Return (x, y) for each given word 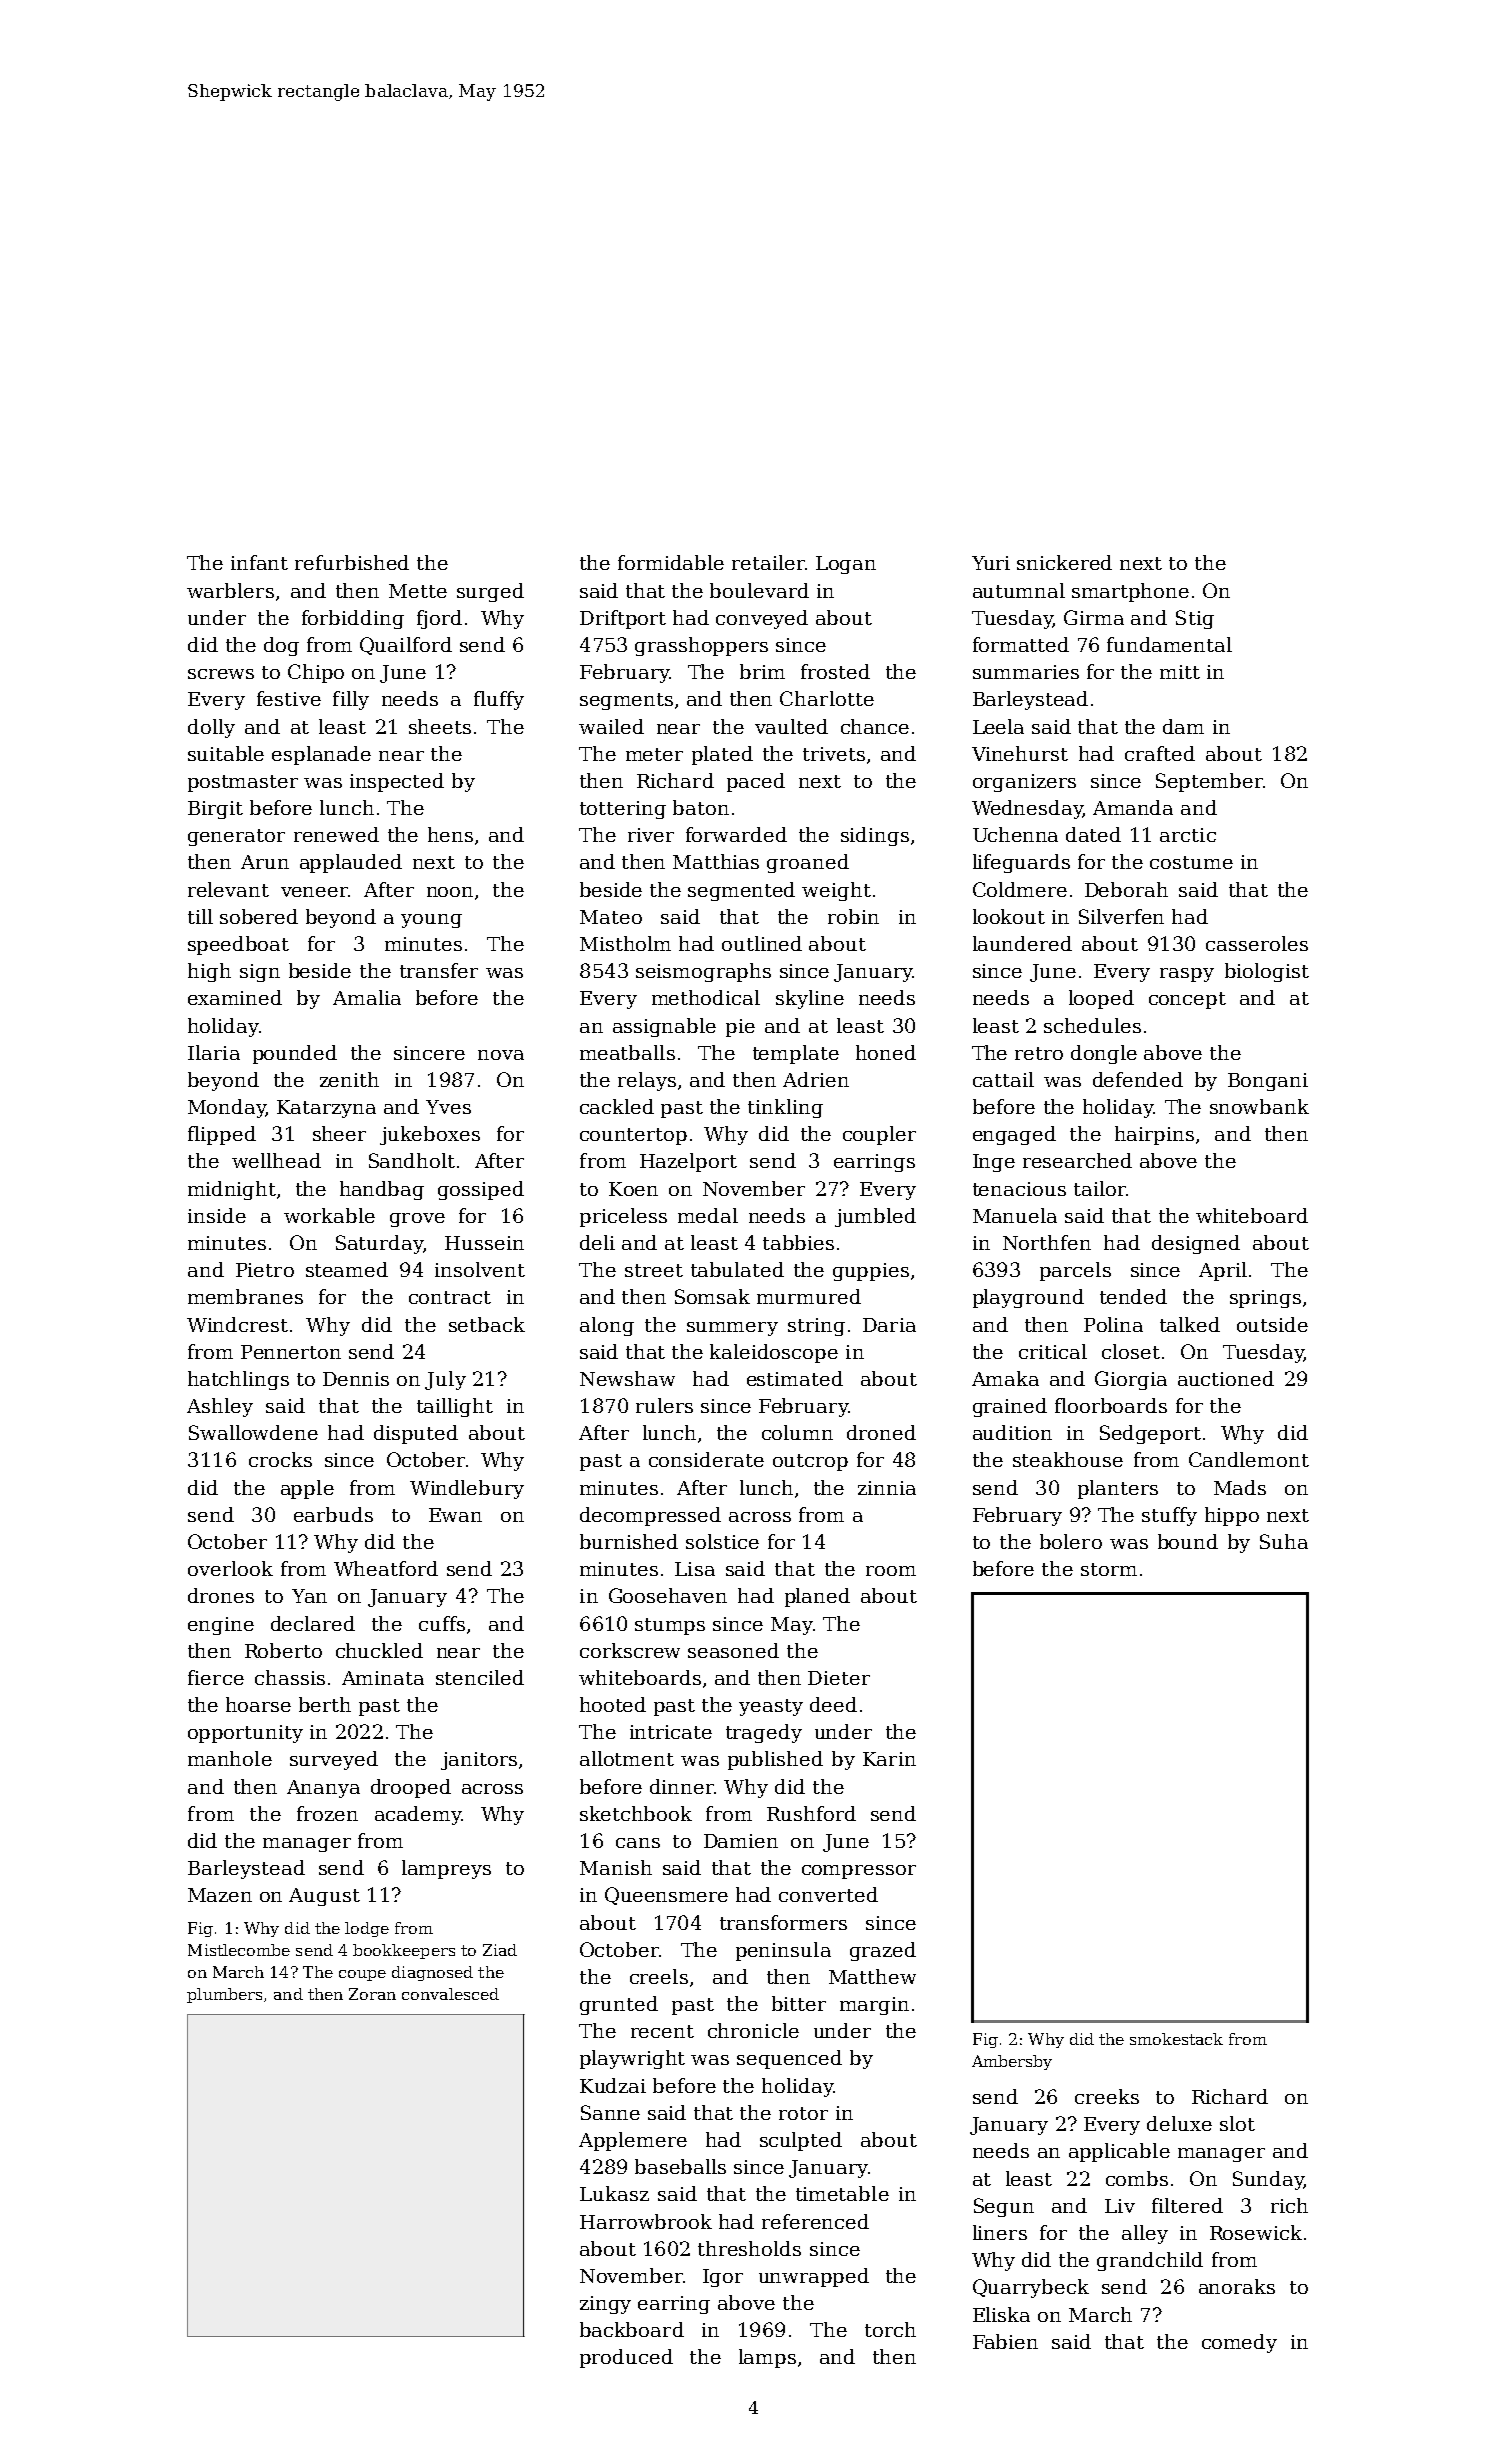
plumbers (224, 1995)
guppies (871, 1272)
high (209, 972)
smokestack (1176, 2039)
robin (853, 916)
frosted (835, 671)
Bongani (1268, 1082)
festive (289, 698)
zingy (605, 2305)
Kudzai (613, 2085)
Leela (998, 726)
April (1223, 1271)
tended (1133, 1296)
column (797, 1432)
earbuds (333, 1514)
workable (329, 1215)
